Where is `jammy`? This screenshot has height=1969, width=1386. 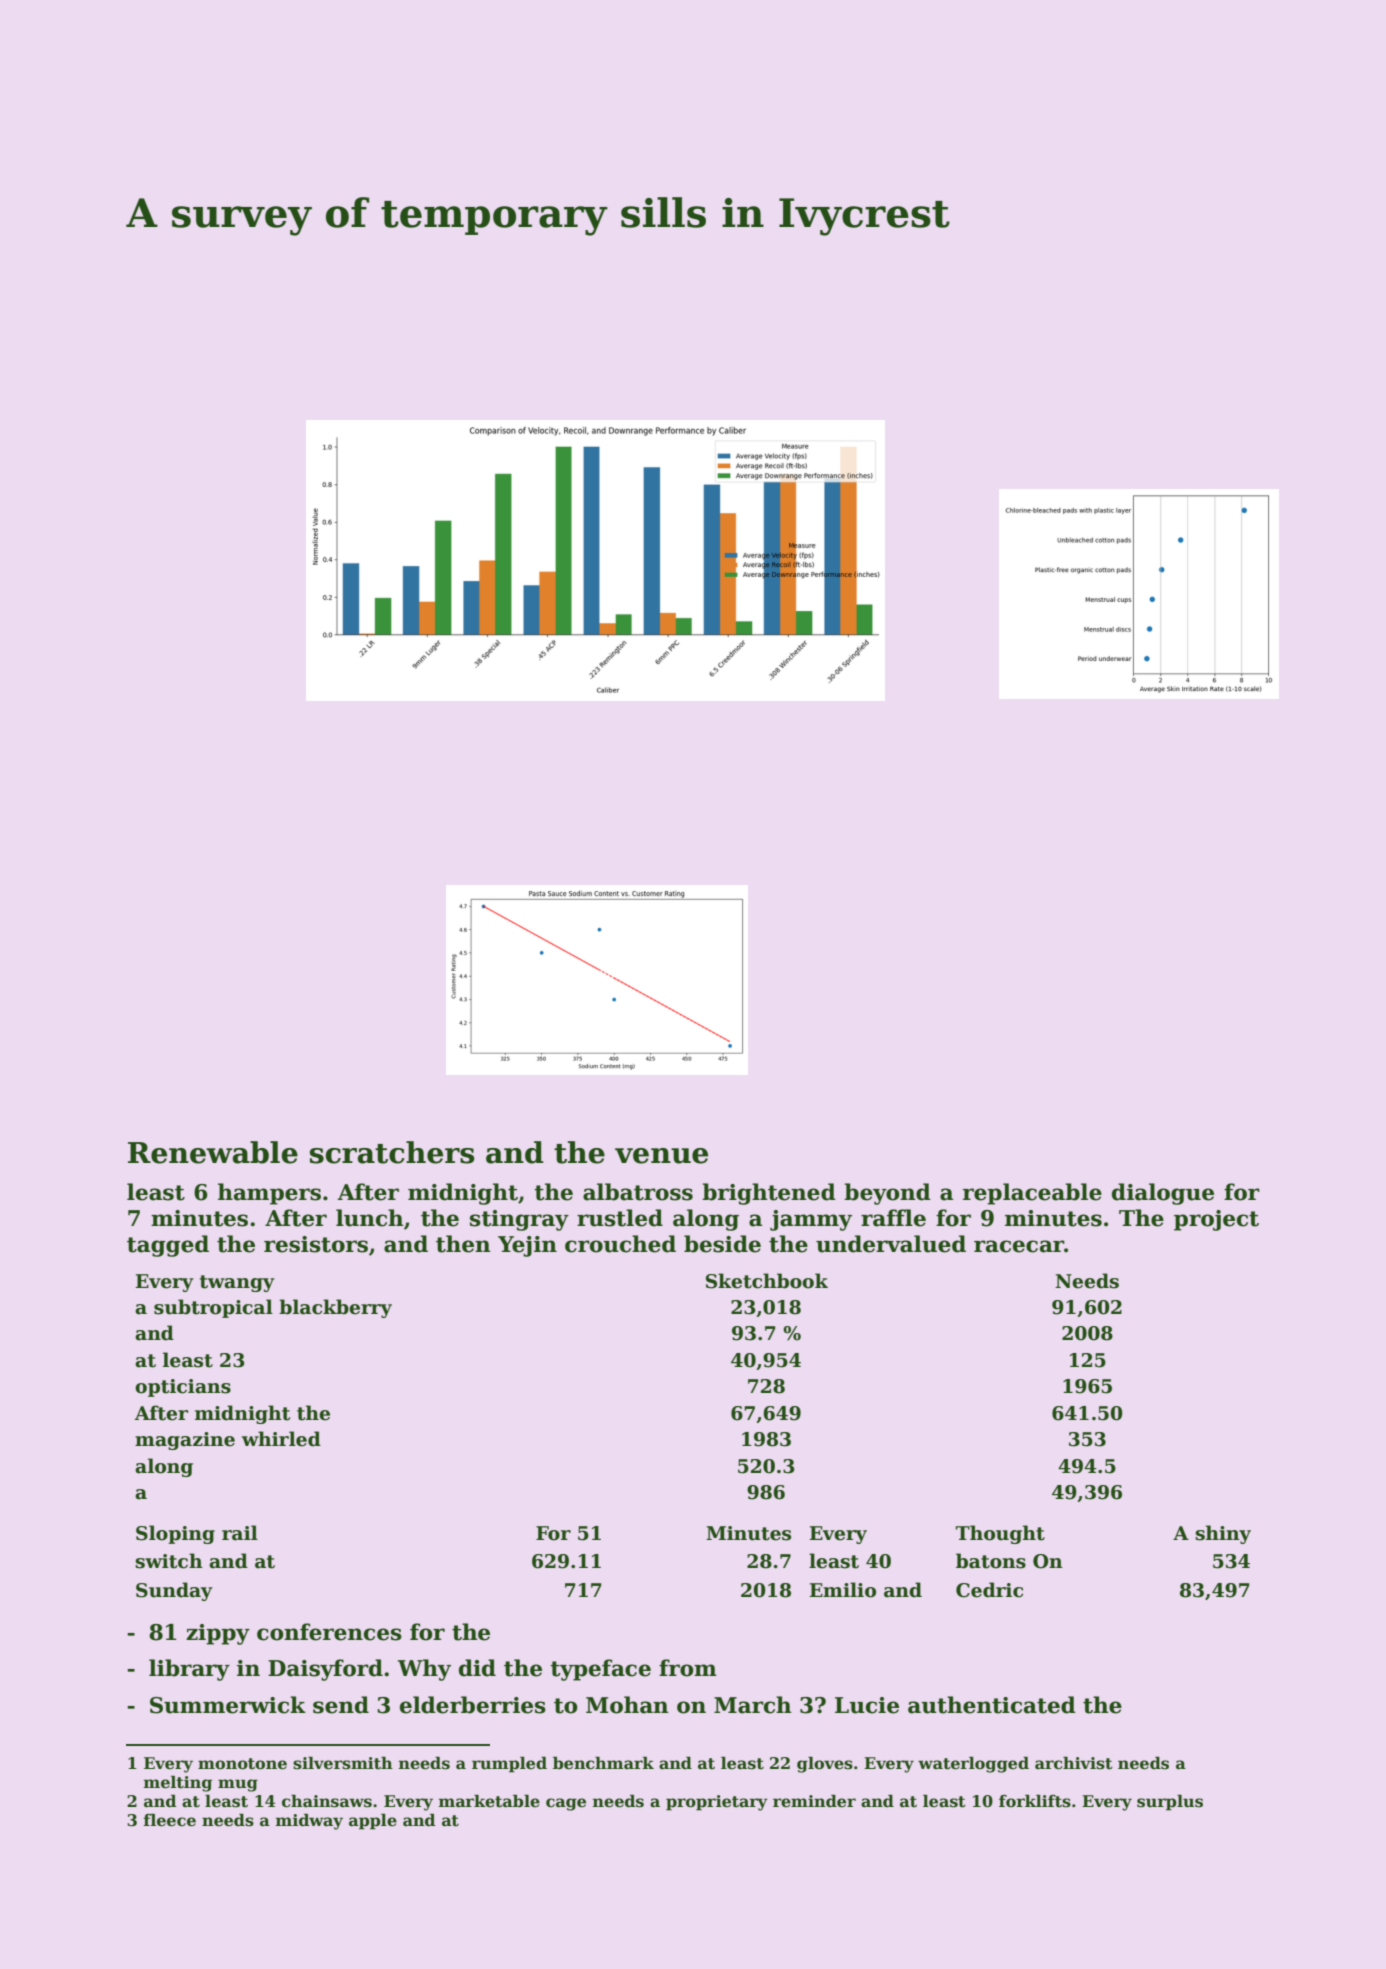 jammy is located at coordinates (811, 1220).
